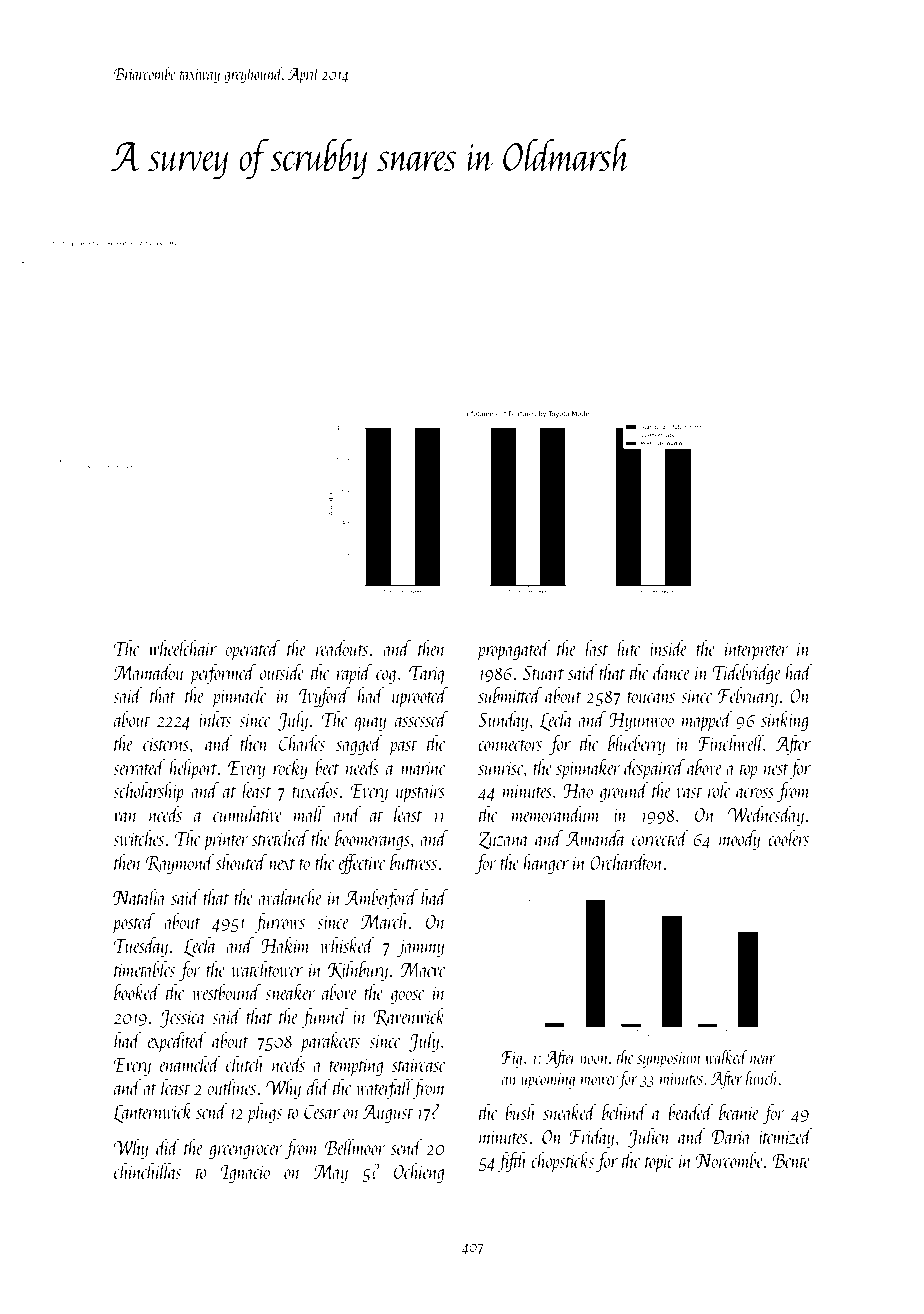 The image size is (924, 1314). I want to click on noon, so click(594, 1059).
